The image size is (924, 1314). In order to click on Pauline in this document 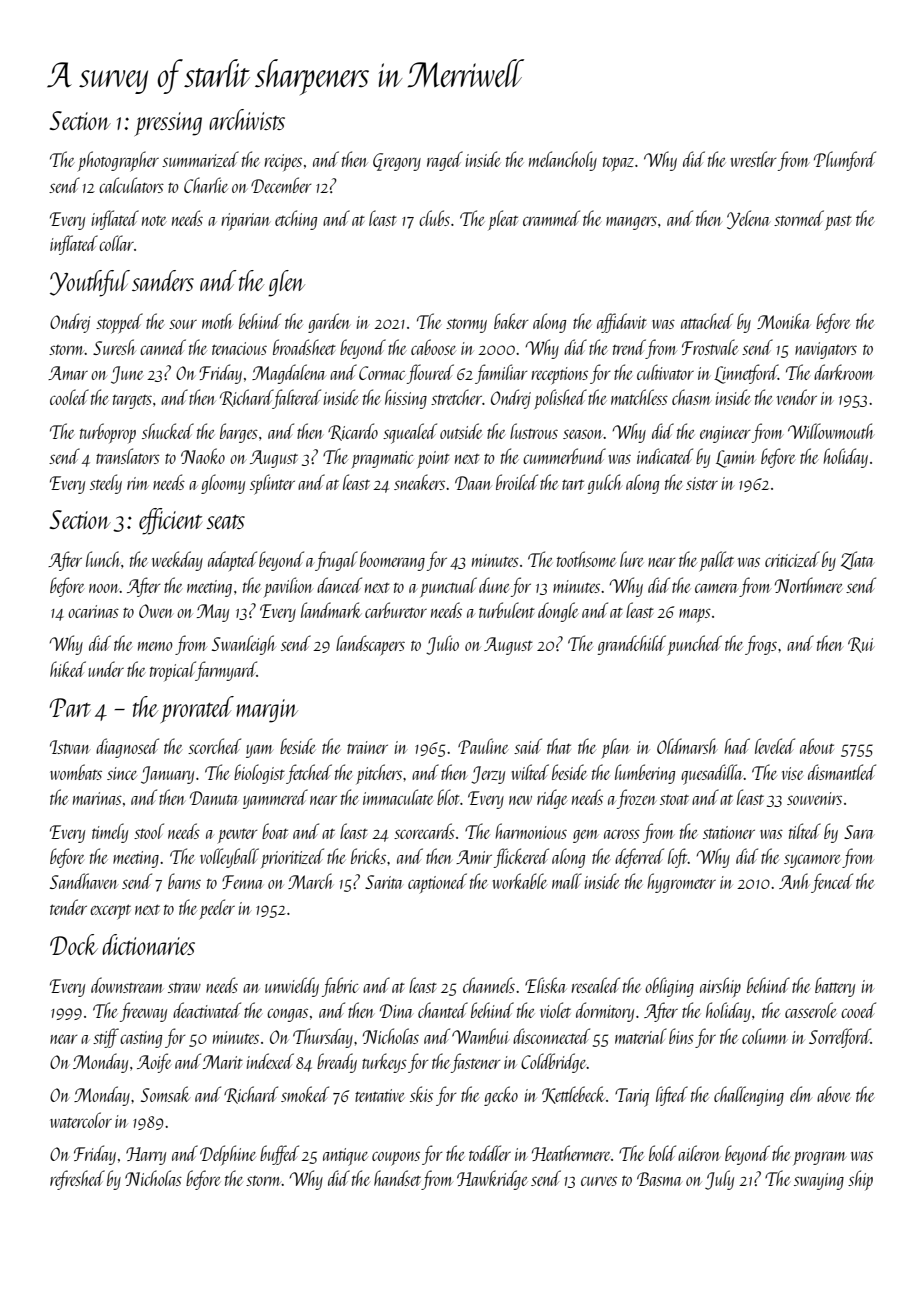, I will do `click(483, 746)`.
